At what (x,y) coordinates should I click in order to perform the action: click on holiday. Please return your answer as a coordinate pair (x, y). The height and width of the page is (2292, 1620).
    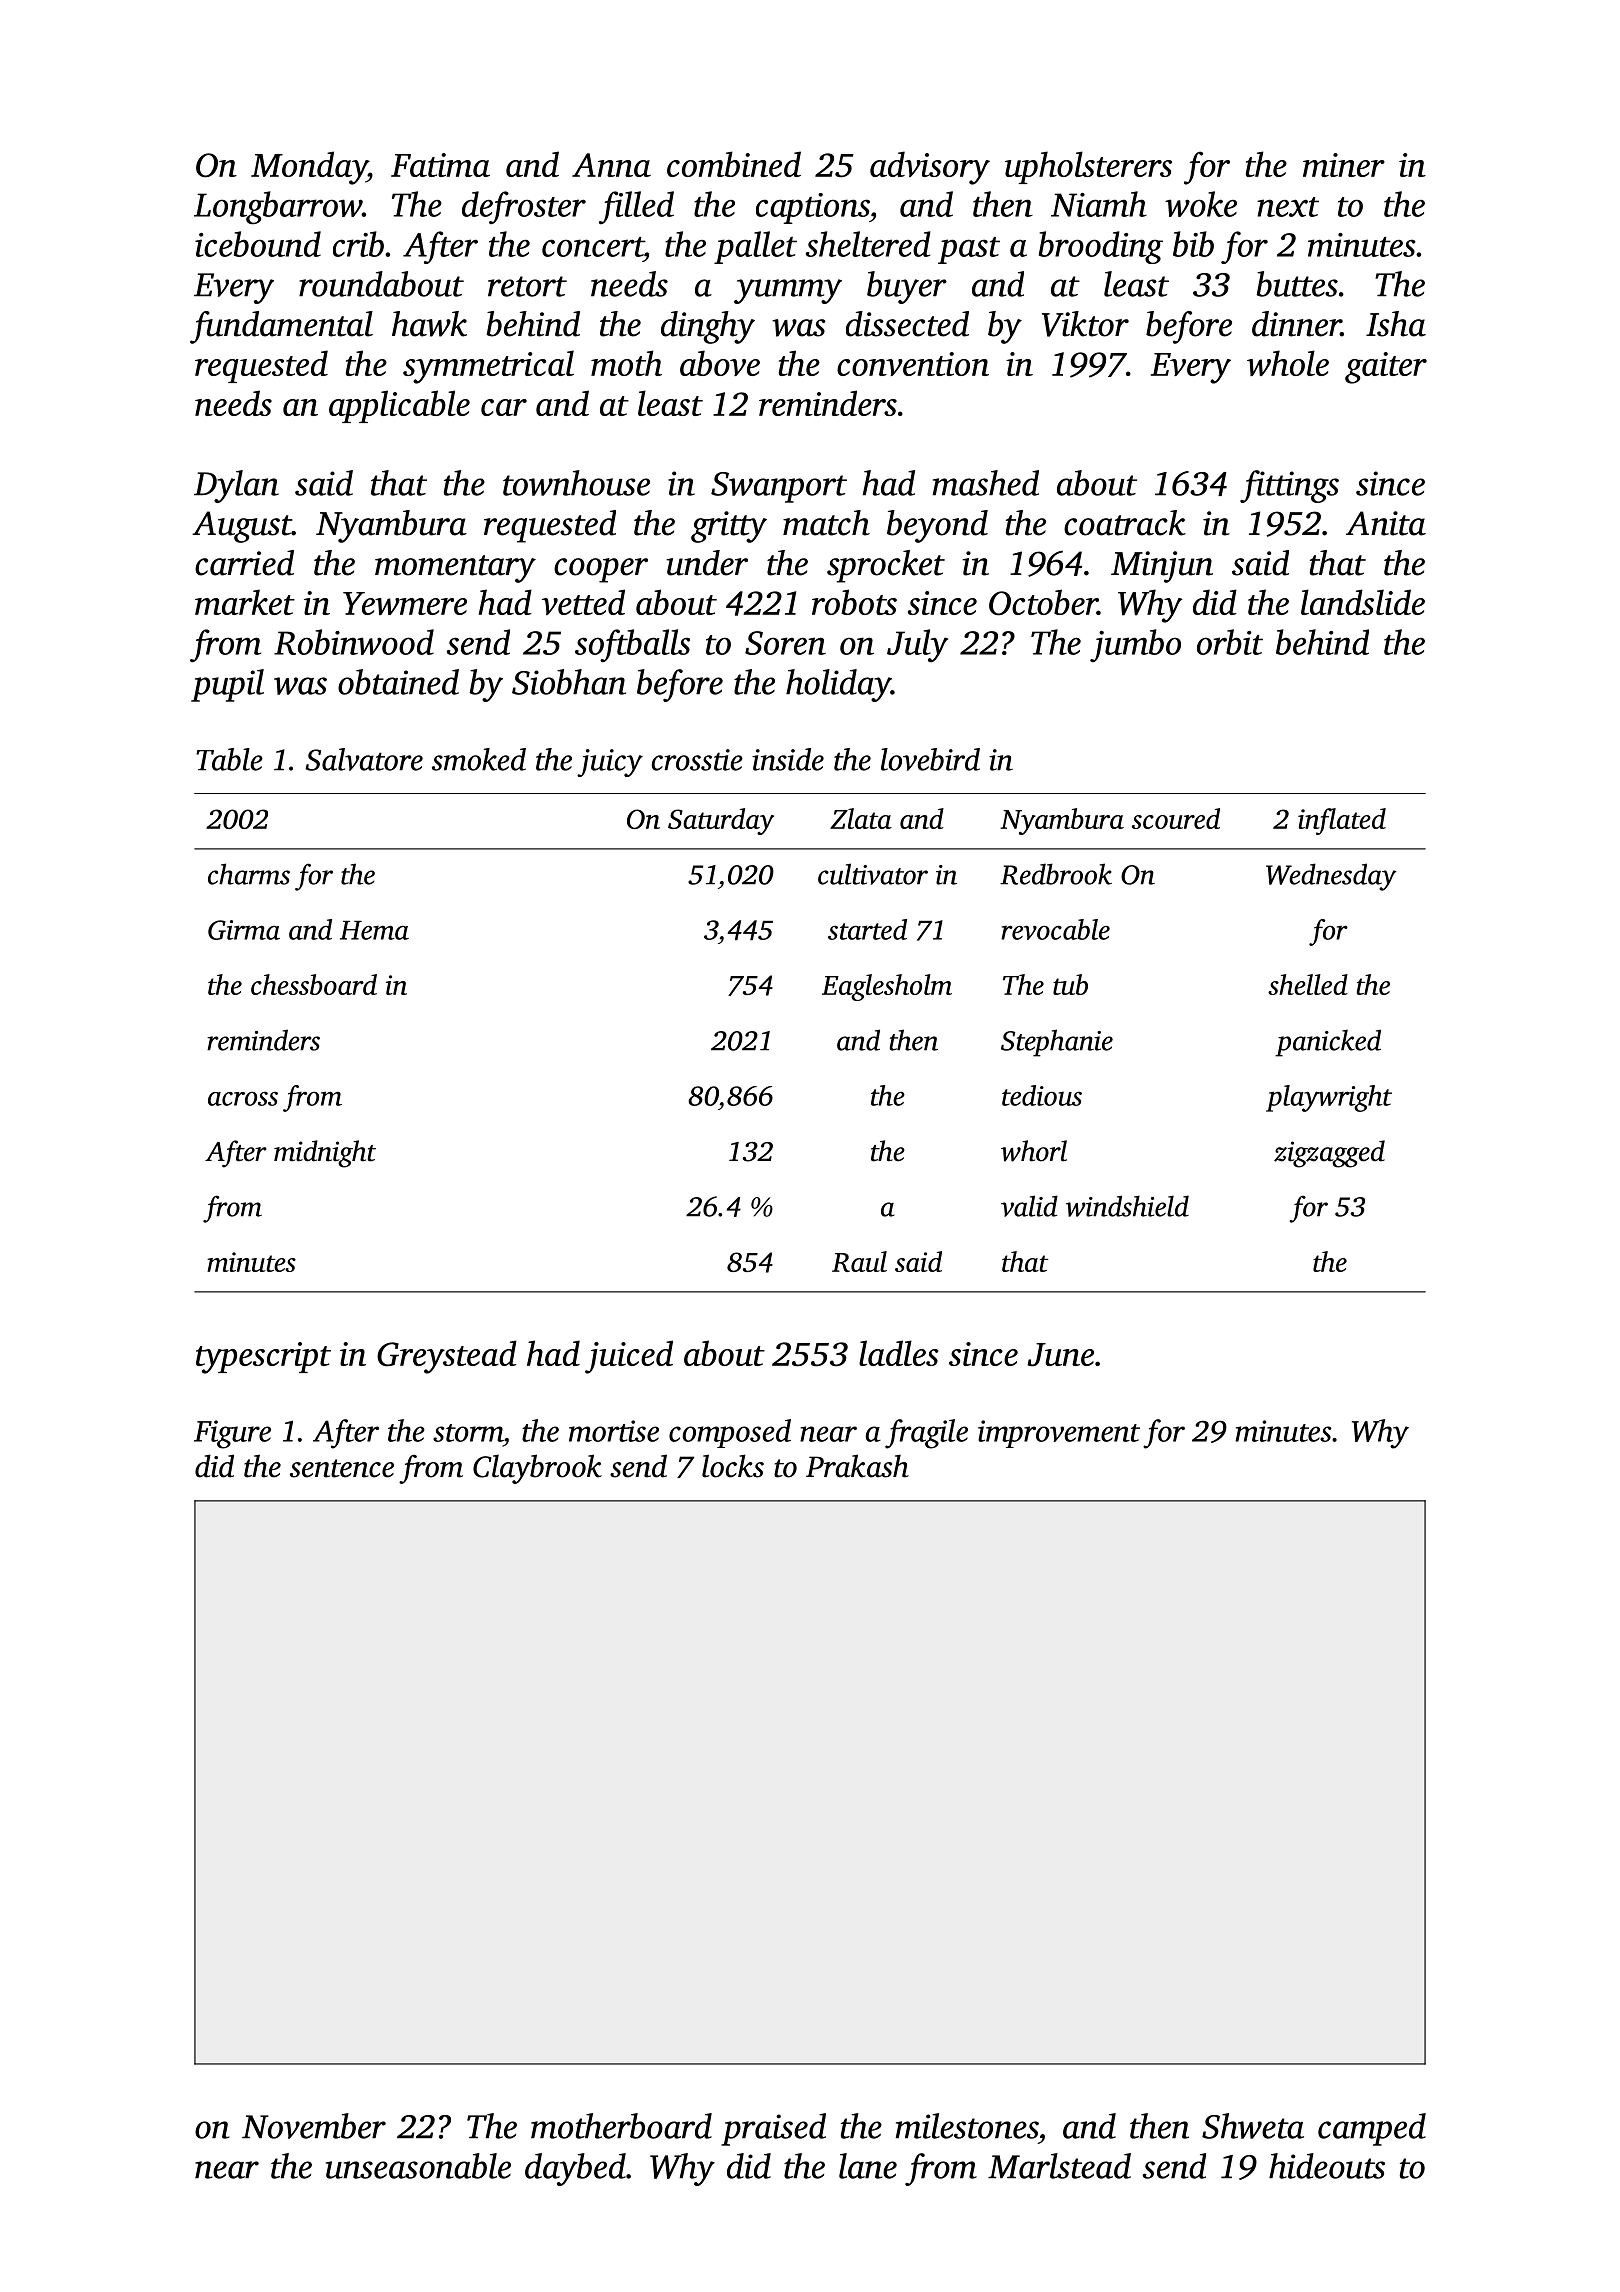
    Looking at the image, I should click on (838, 685).
